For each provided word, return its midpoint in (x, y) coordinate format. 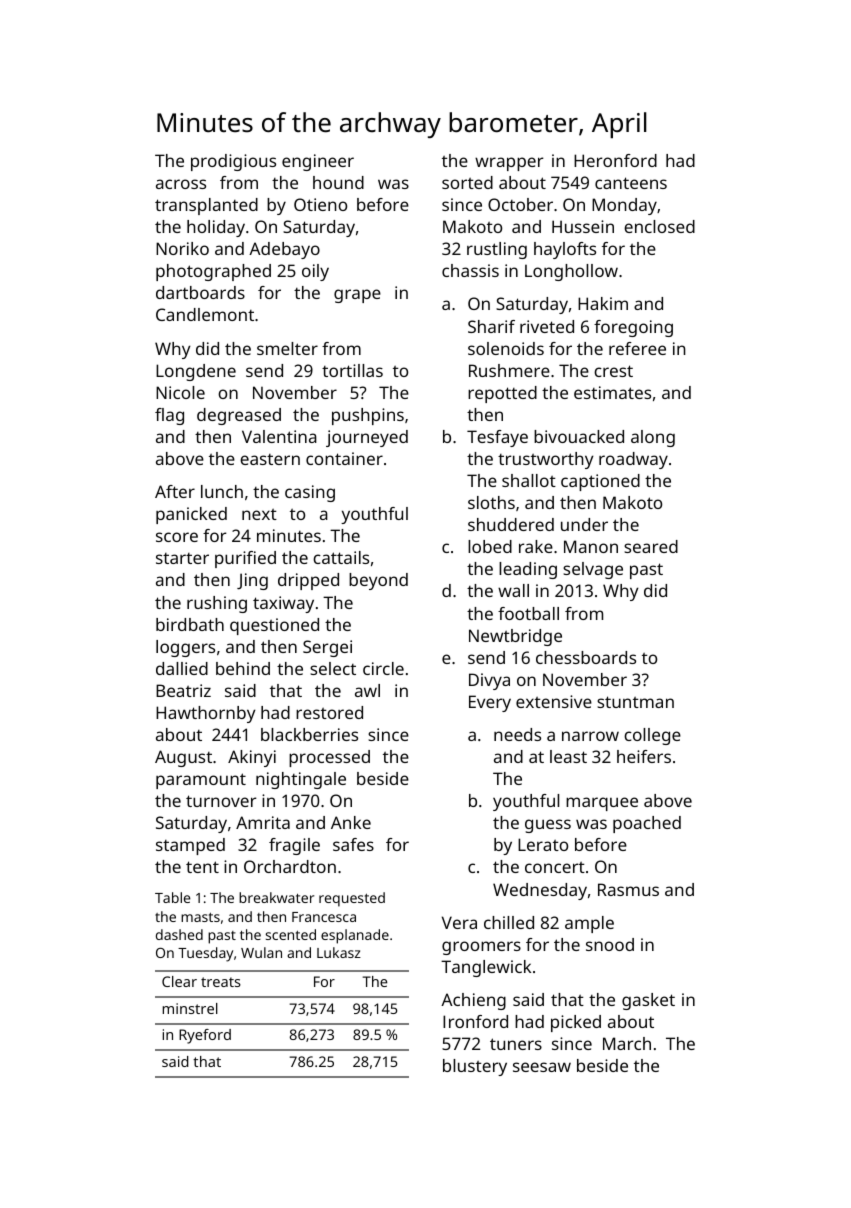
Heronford (615, 160)
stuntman (635, 702)
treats (221, 982)
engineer (318, 162)
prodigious (233, 162)
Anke (351, 822)
